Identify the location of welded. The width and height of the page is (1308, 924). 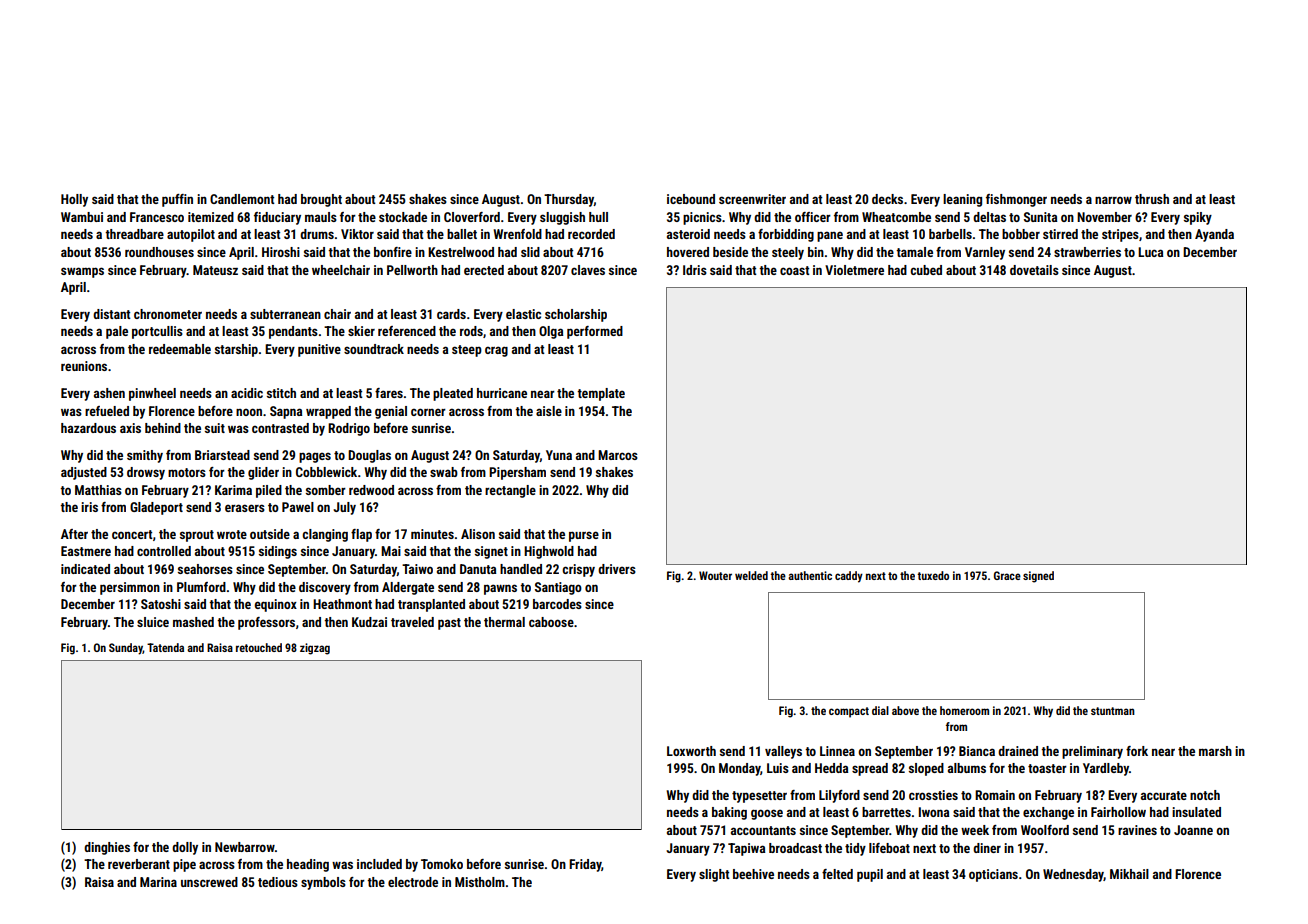
(751, 575).
